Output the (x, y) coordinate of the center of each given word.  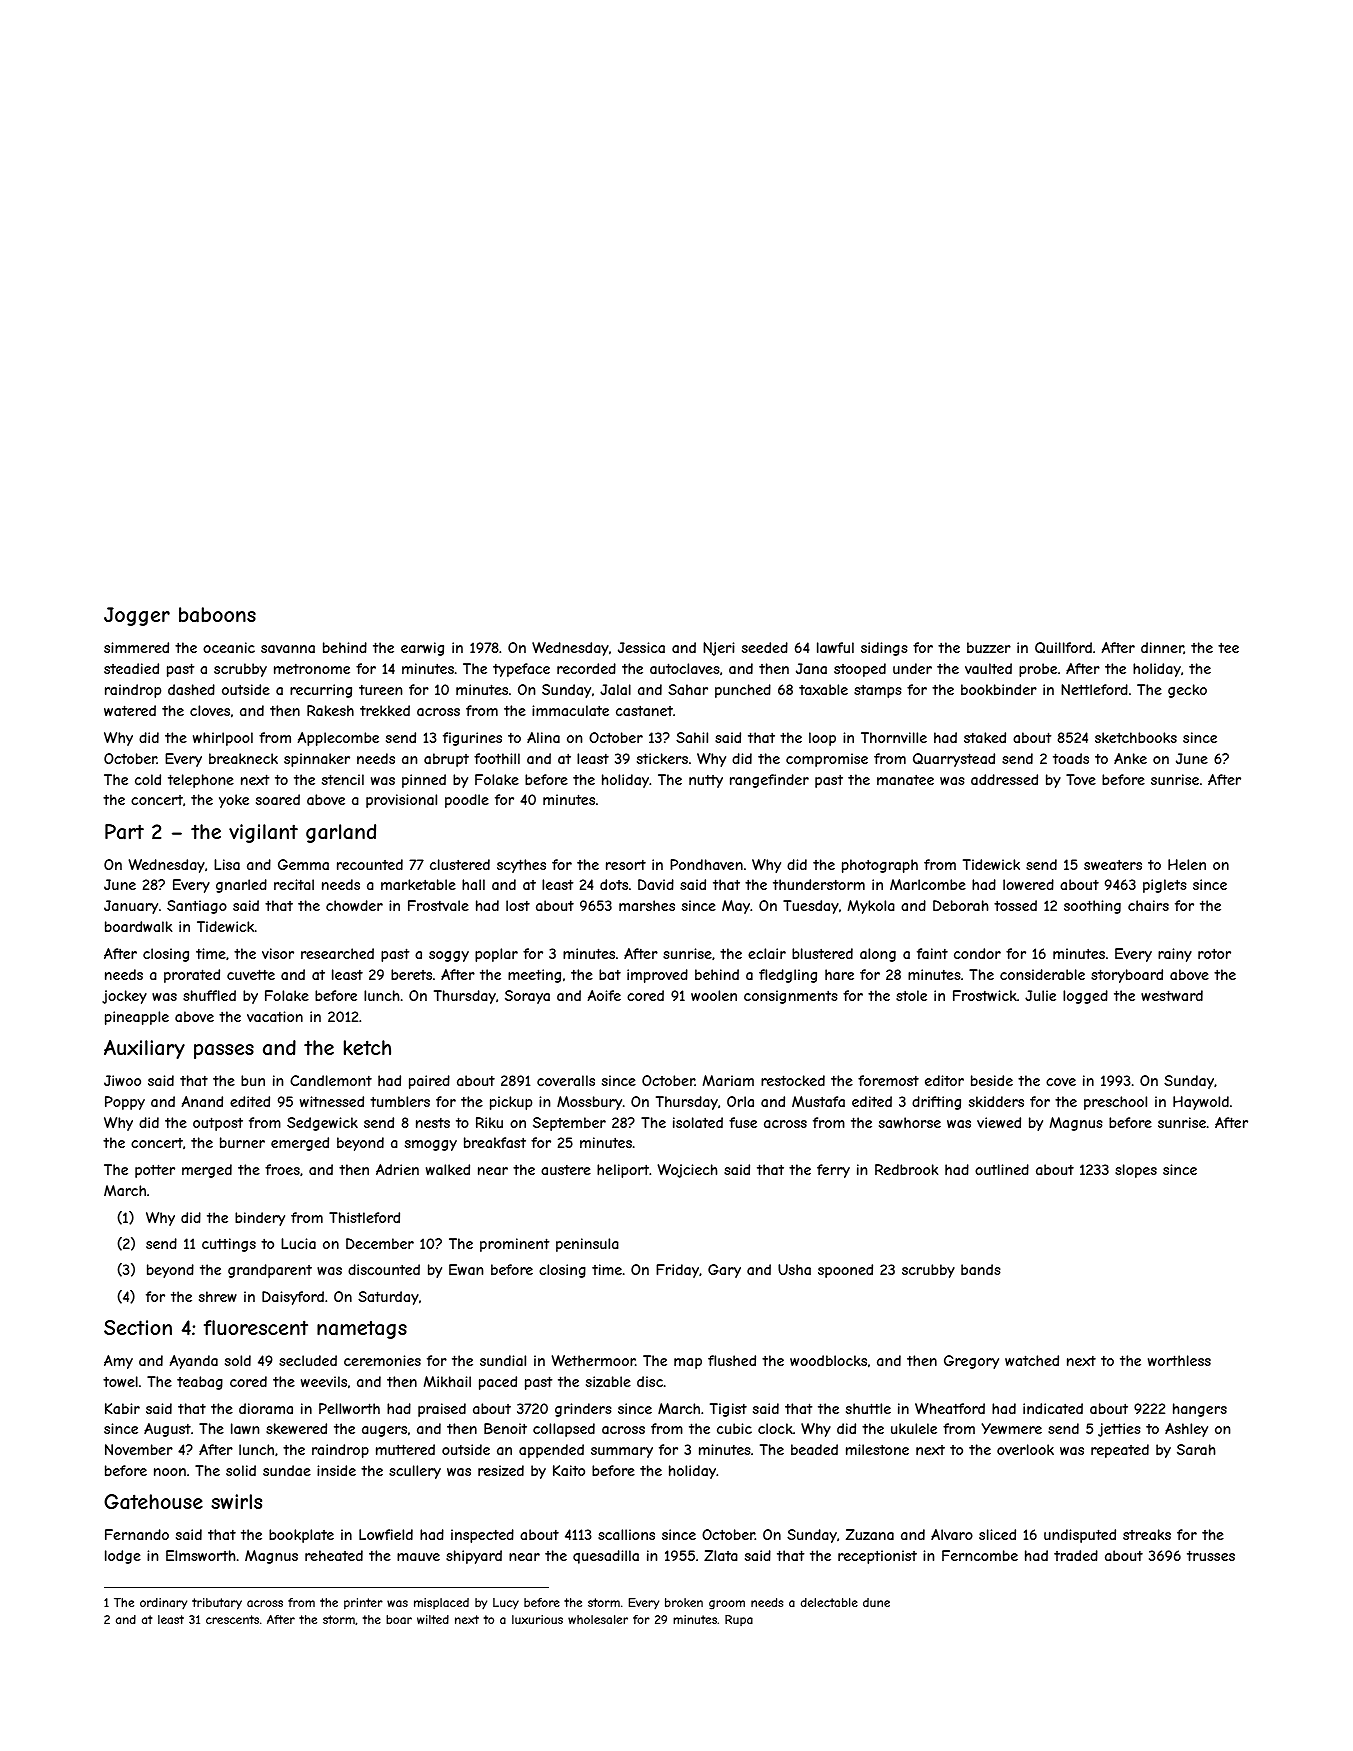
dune (876, 1602)
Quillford (1063, 648)
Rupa (739, 1620)
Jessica (641, 647)
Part (124, 832)
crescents (232, 1619)
